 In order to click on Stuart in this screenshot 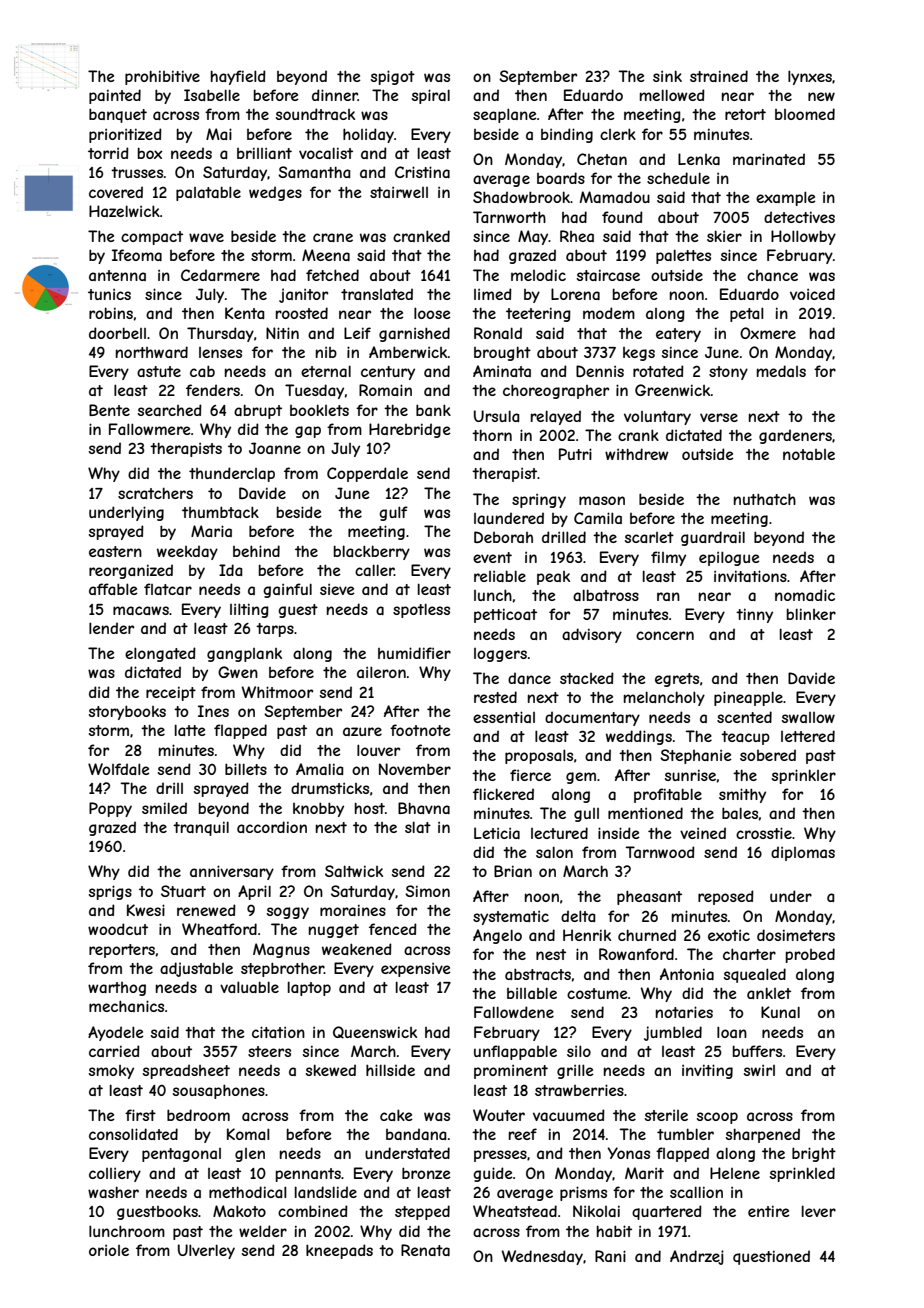, I will do `click(183, 891)`.
